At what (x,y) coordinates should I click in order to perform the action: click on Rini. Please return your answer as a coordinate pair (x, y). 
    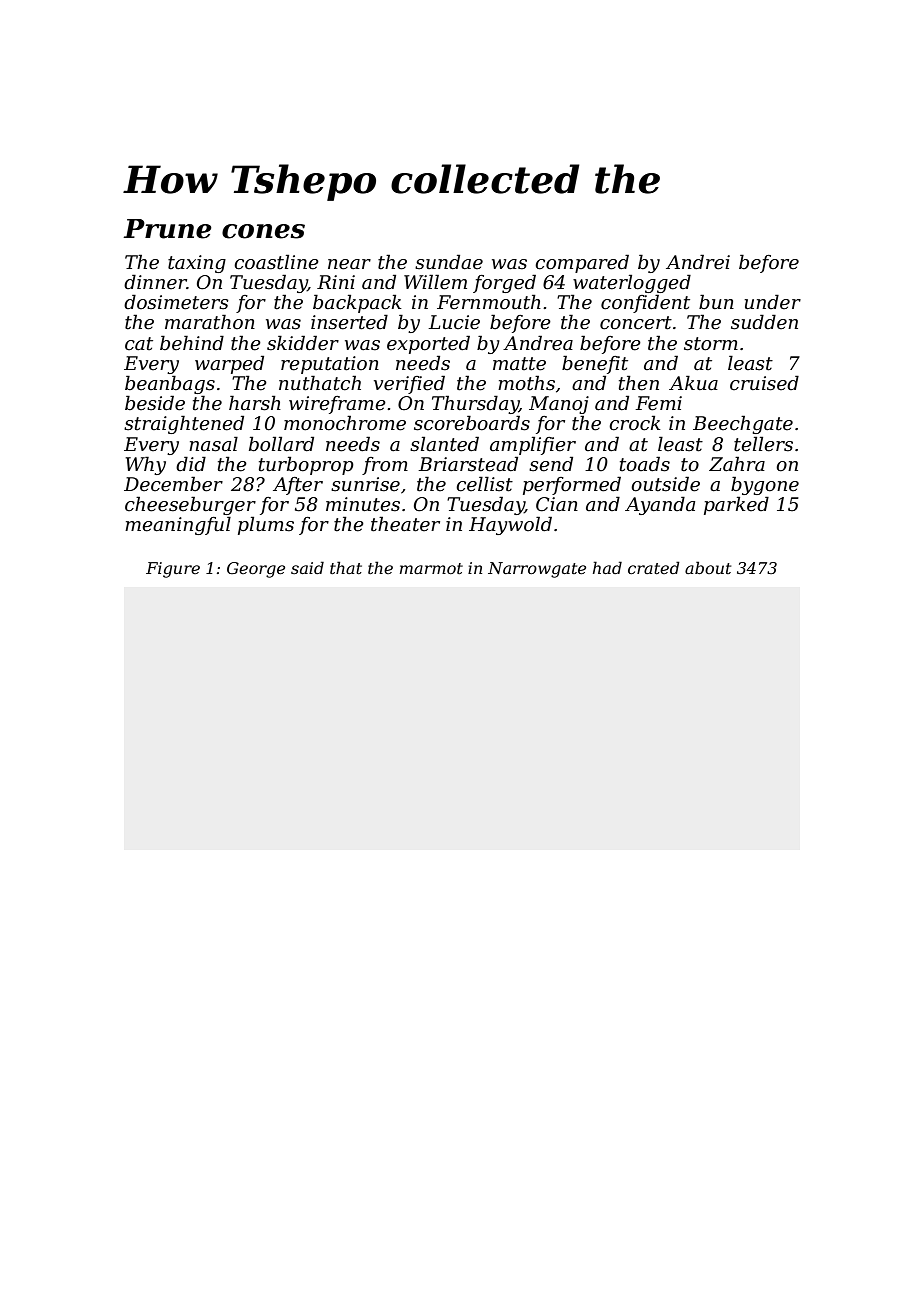
    Looking at the image, I should click on (336, 282).
